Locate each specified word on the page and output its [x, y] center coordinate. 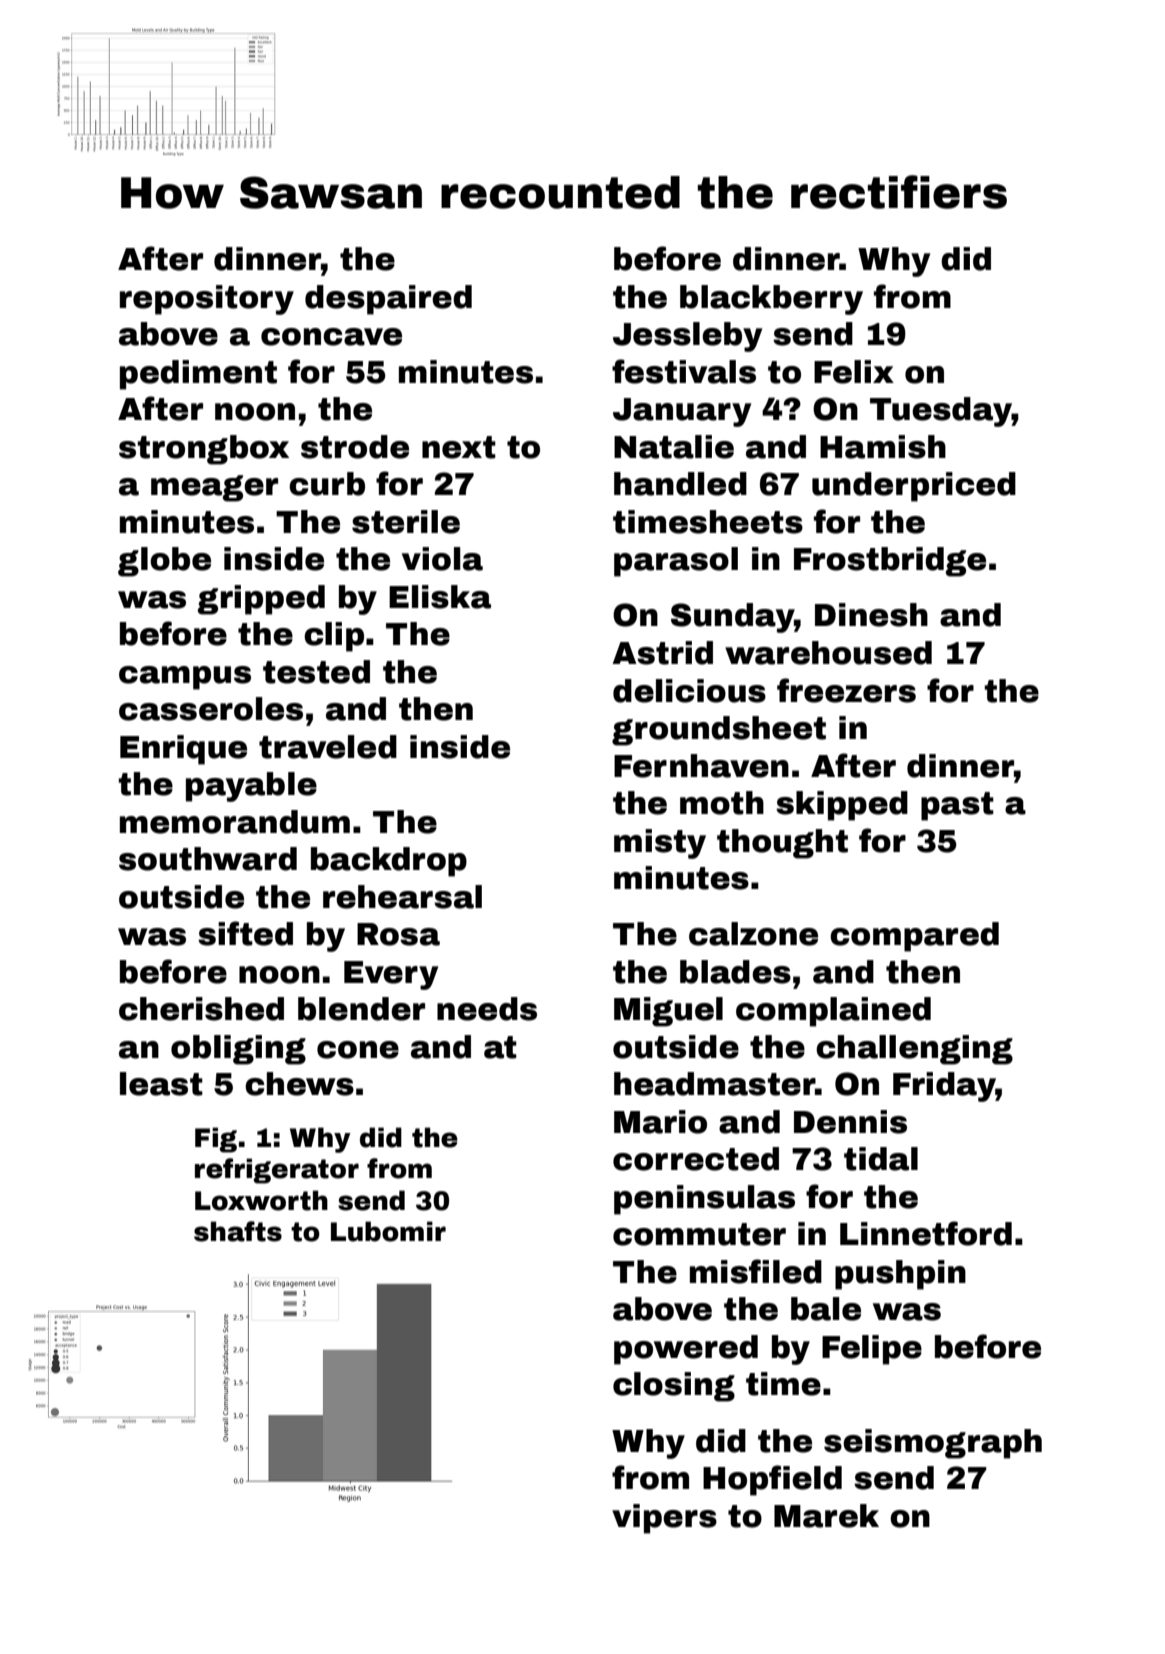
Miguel [668, 1012]
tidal [881, 1159]
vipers [664, 1519]
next [459, 447]
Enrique [183, 750]
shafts [238, 1231]
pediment [198, 375]
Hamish [883, 447]
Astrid [662, 653]
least [161, 1084]
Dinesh [871, 615]
